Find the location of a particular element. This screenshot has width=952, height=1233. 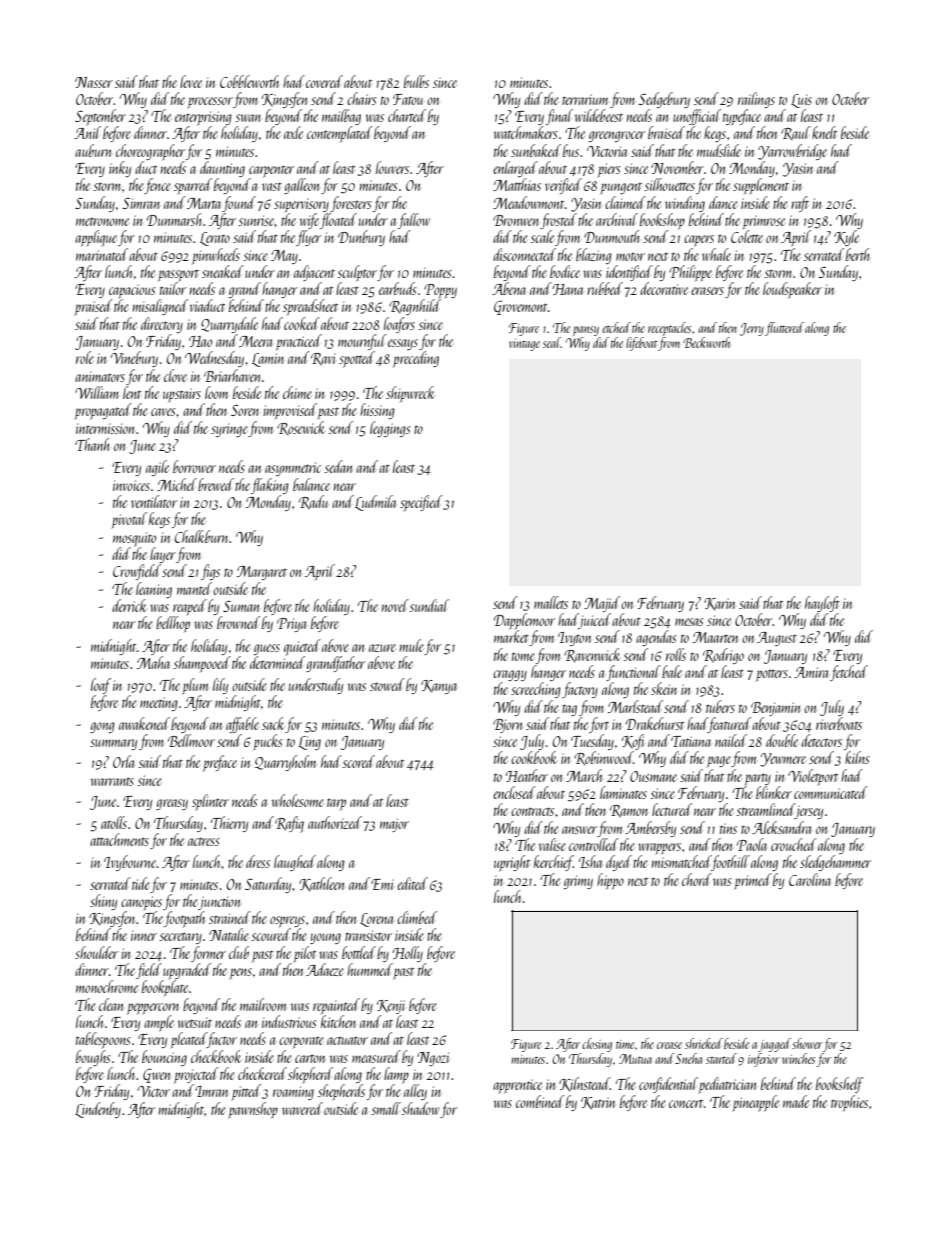

shadow is located at coordinates (420, 1108).
